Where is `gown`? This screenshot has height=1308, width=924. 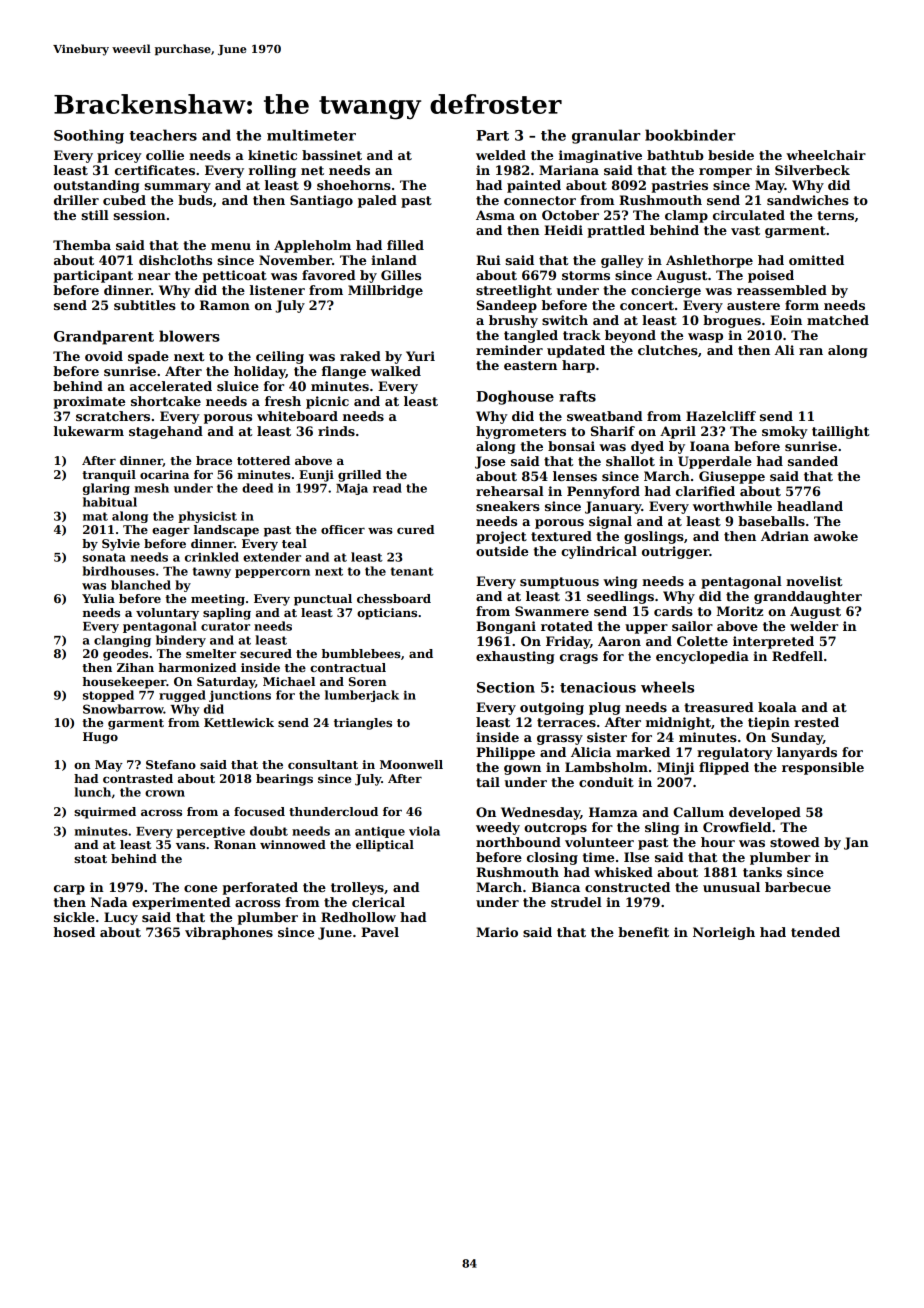
gown is located at coordinates (522, 770).
